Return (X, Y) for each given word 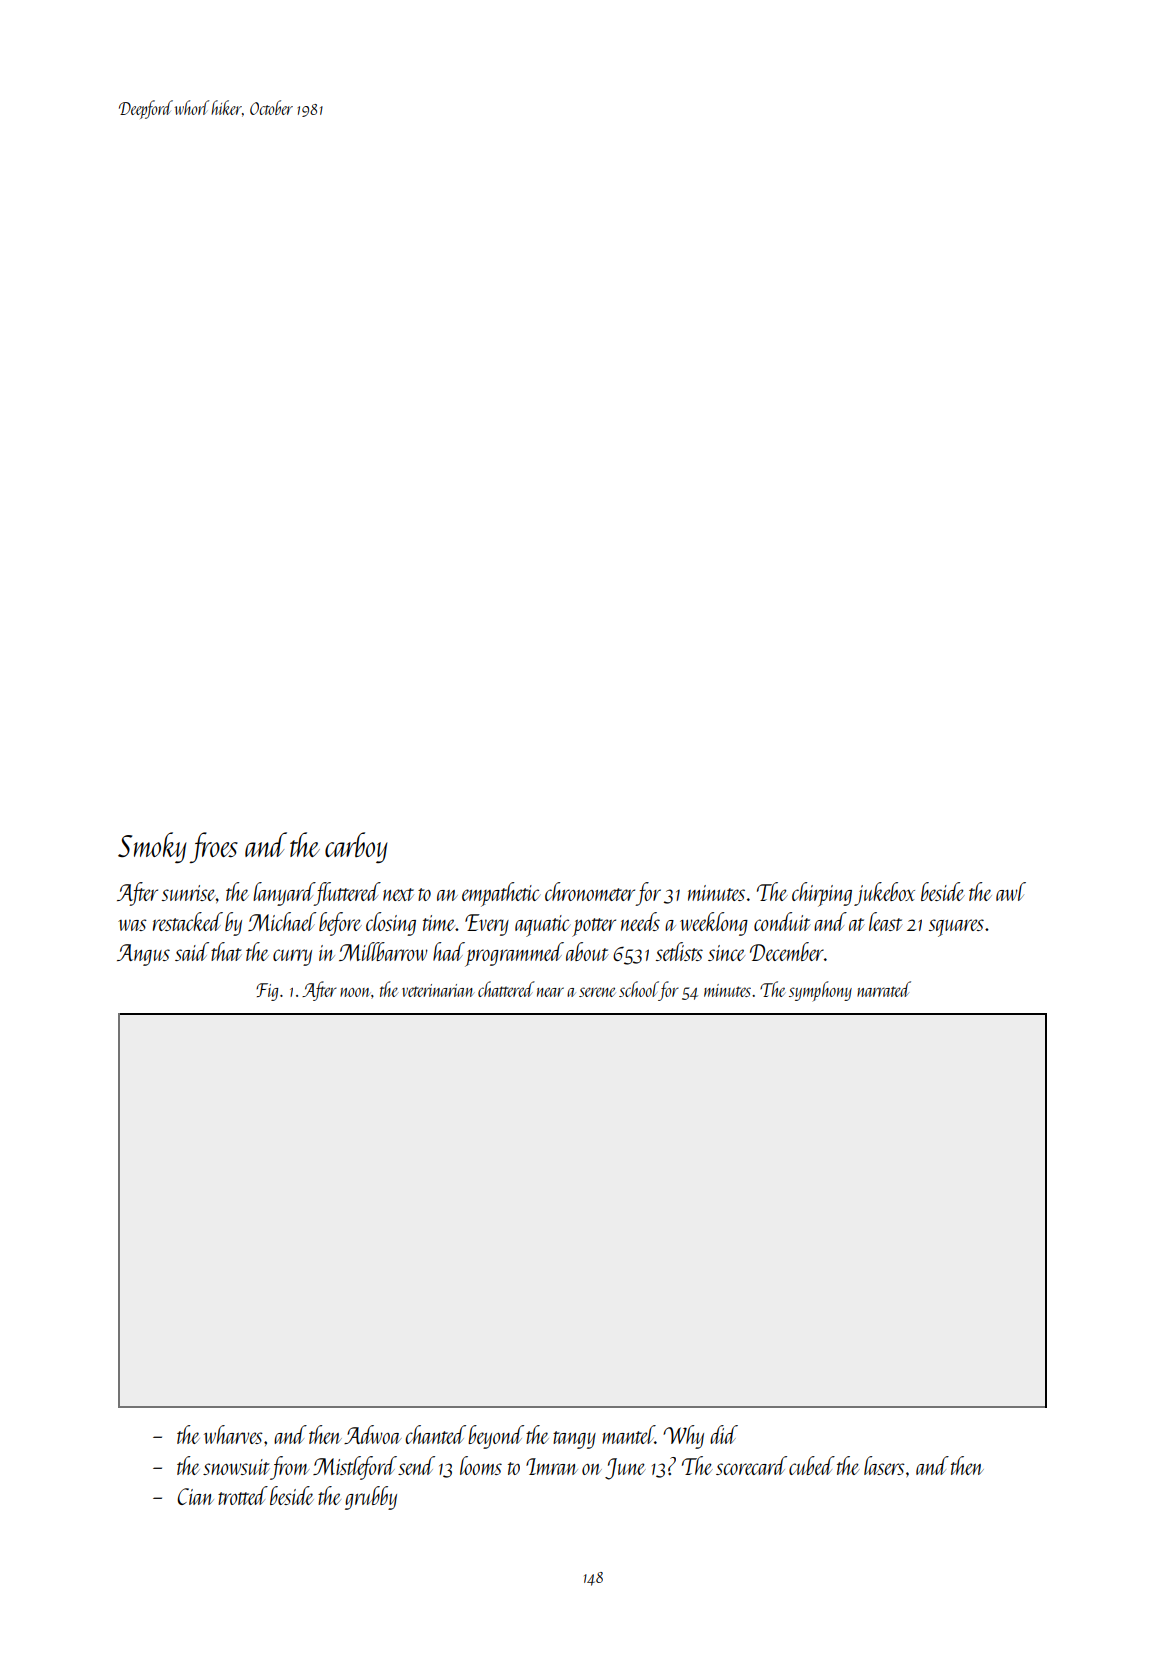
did (724, 1434)
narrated (884, 989)
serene (597, 992)
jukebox (884, 894)
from (289, 1468)
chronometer (590, 891)
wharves (233, 1434)
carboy (356, 847)
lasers (884, 1465)
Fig (267, 992)
